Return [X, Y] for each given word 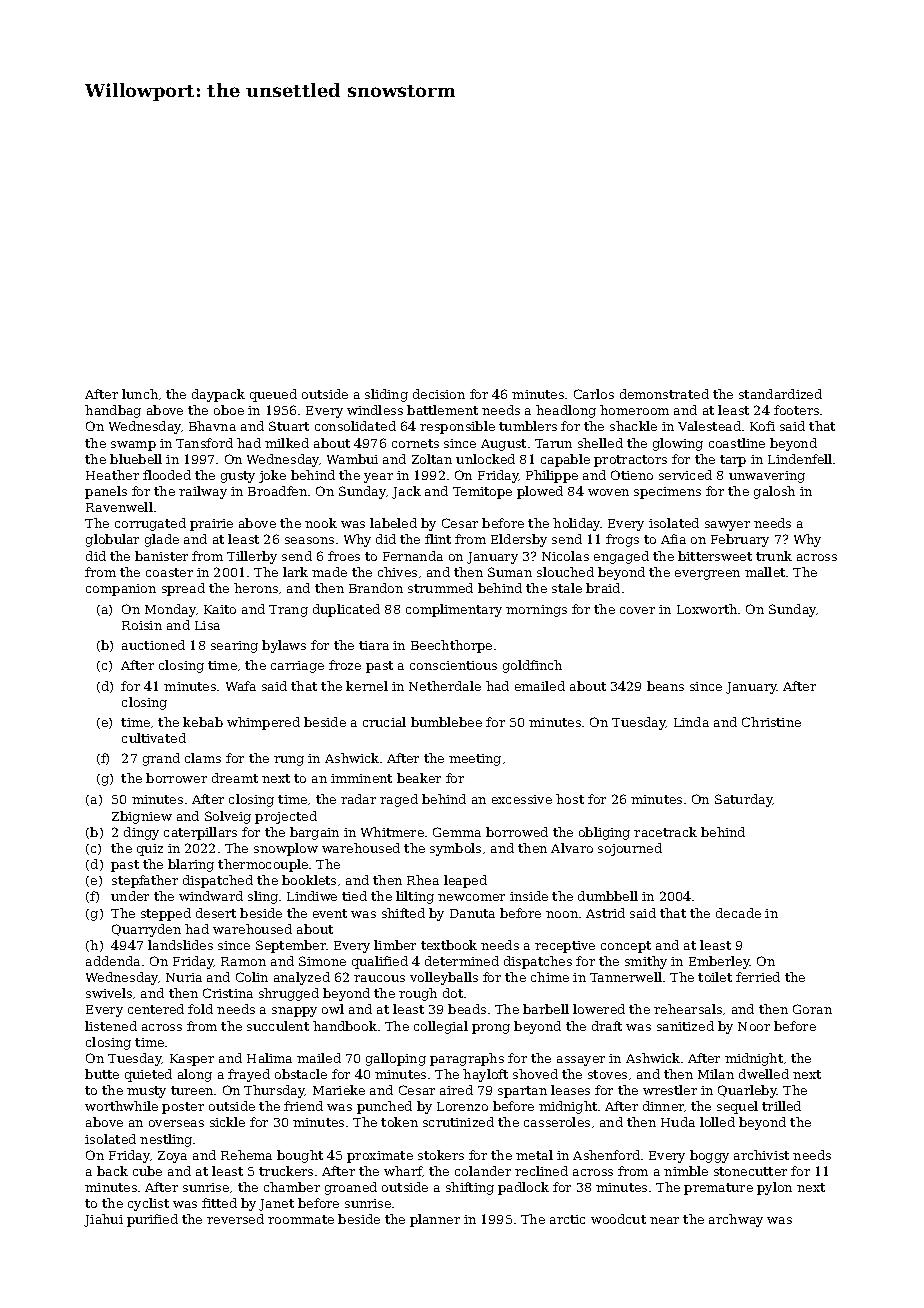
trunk [774, 556]
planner [435, 1220]
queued [273, 395]
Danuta [472, 913]
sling [263, 897]
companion [121, 590]
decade [738, 913]
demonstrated [664, 394]
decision [439, 394]
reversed [235, 1219]
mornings [536, 611]
